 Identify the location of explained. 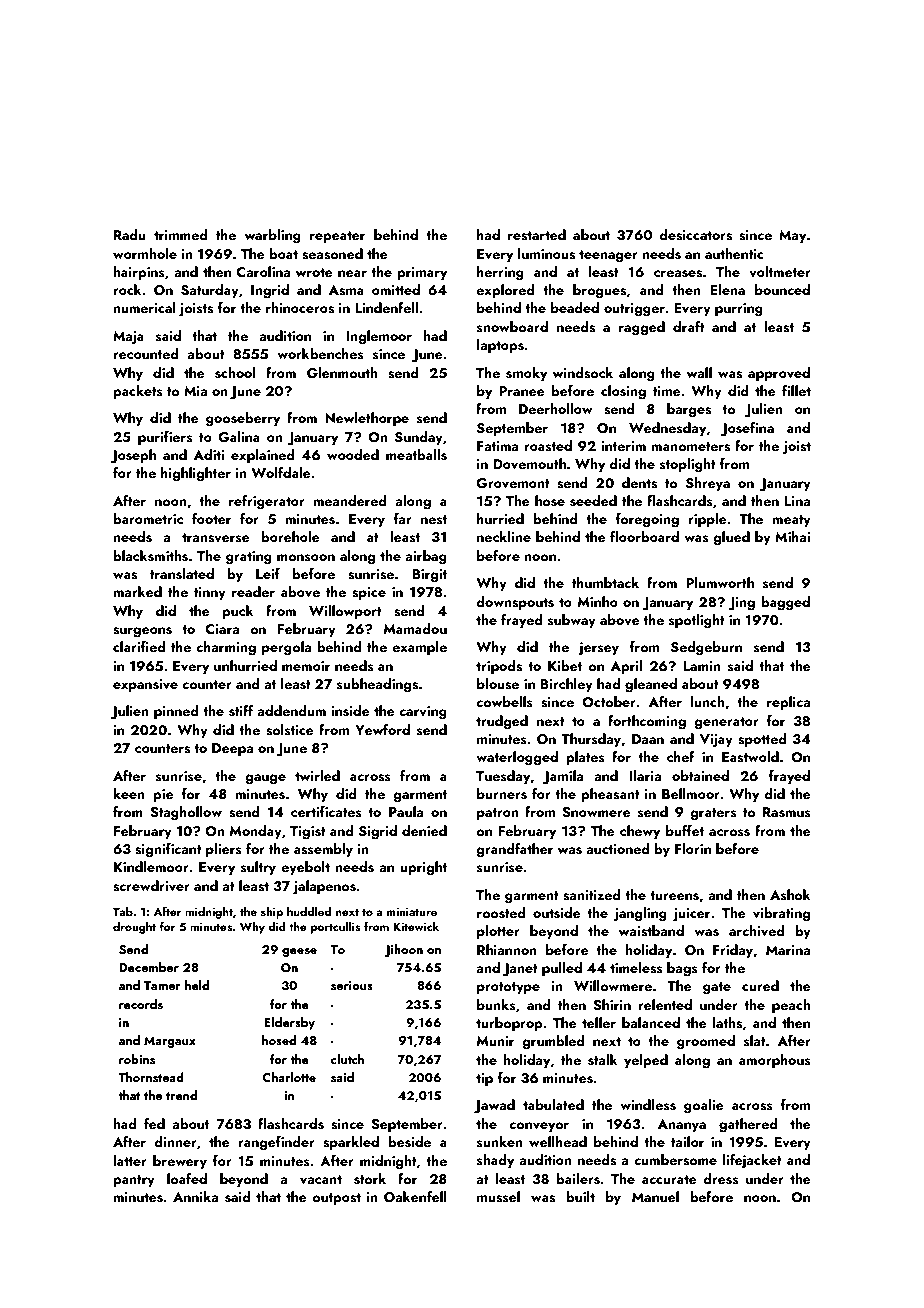
(262, 456).
